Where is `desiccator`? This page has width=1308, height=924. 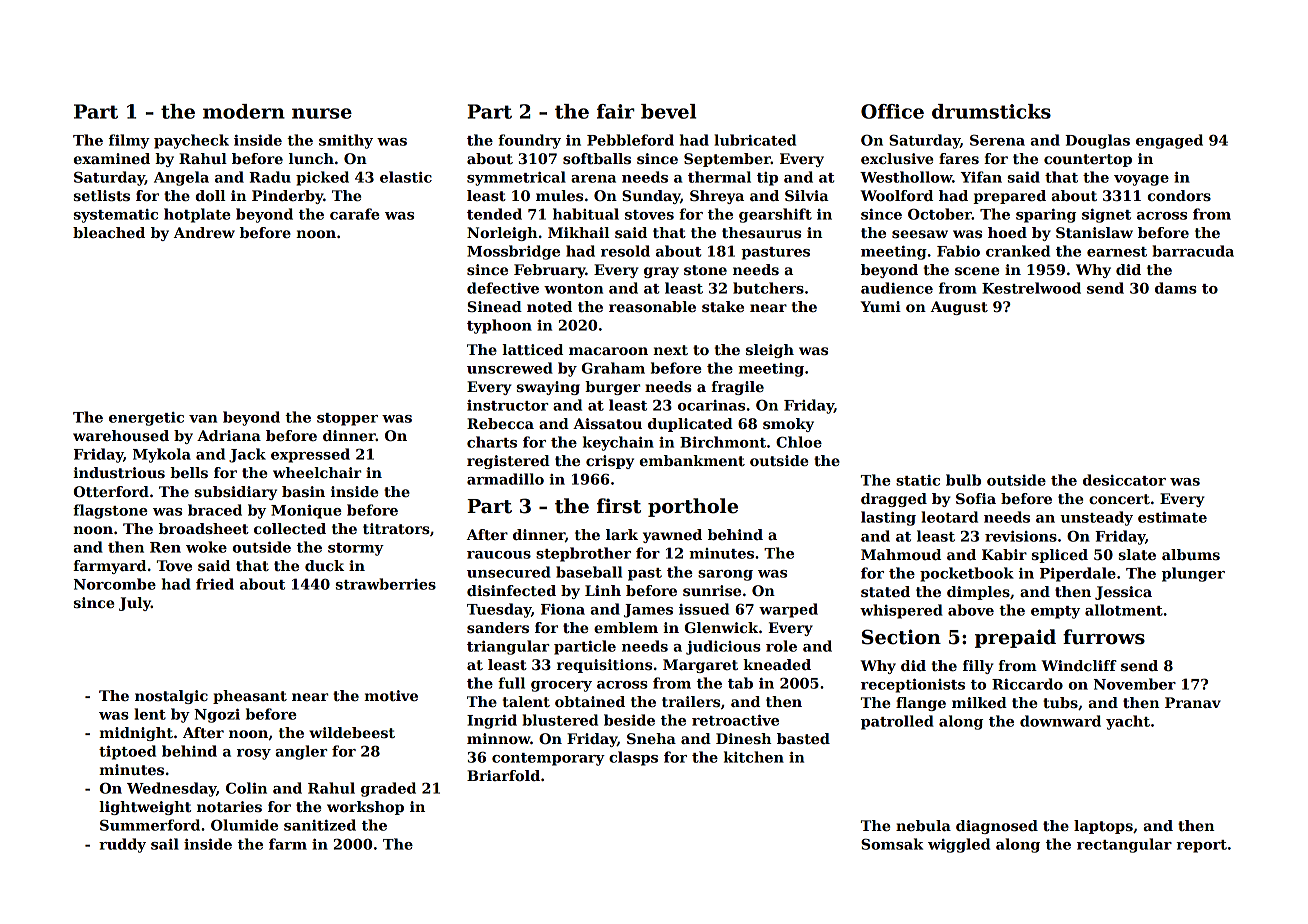 desiccator is located at coordinates (1124, 480).
